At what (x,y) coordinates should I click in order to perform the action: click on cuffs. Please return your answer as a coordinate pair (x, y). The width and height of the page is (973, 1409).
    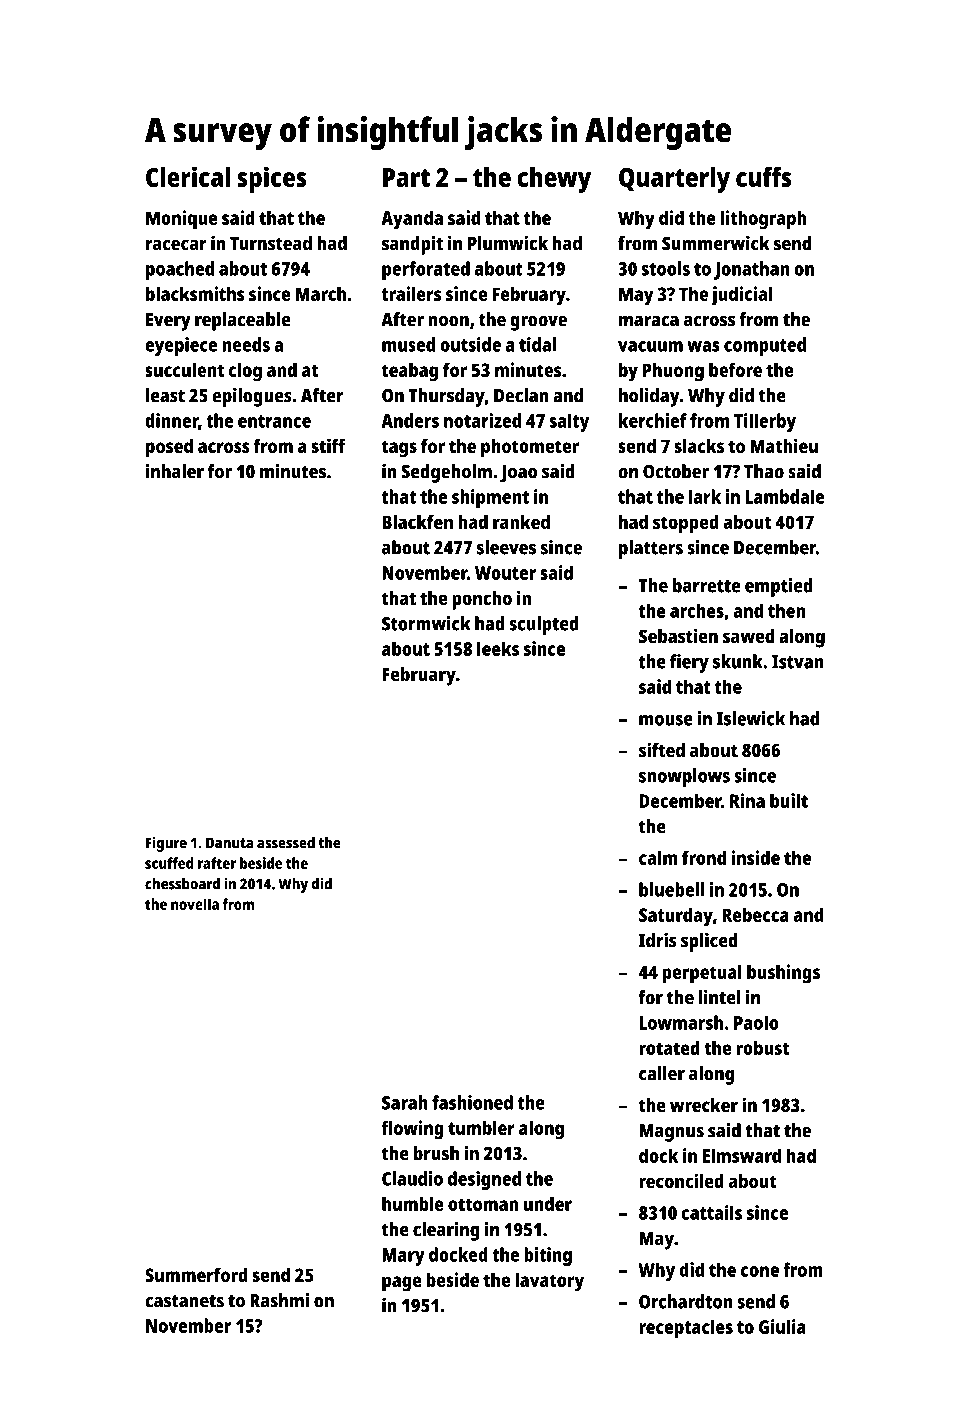
    Looking at the image, I should click on (764, 177).
